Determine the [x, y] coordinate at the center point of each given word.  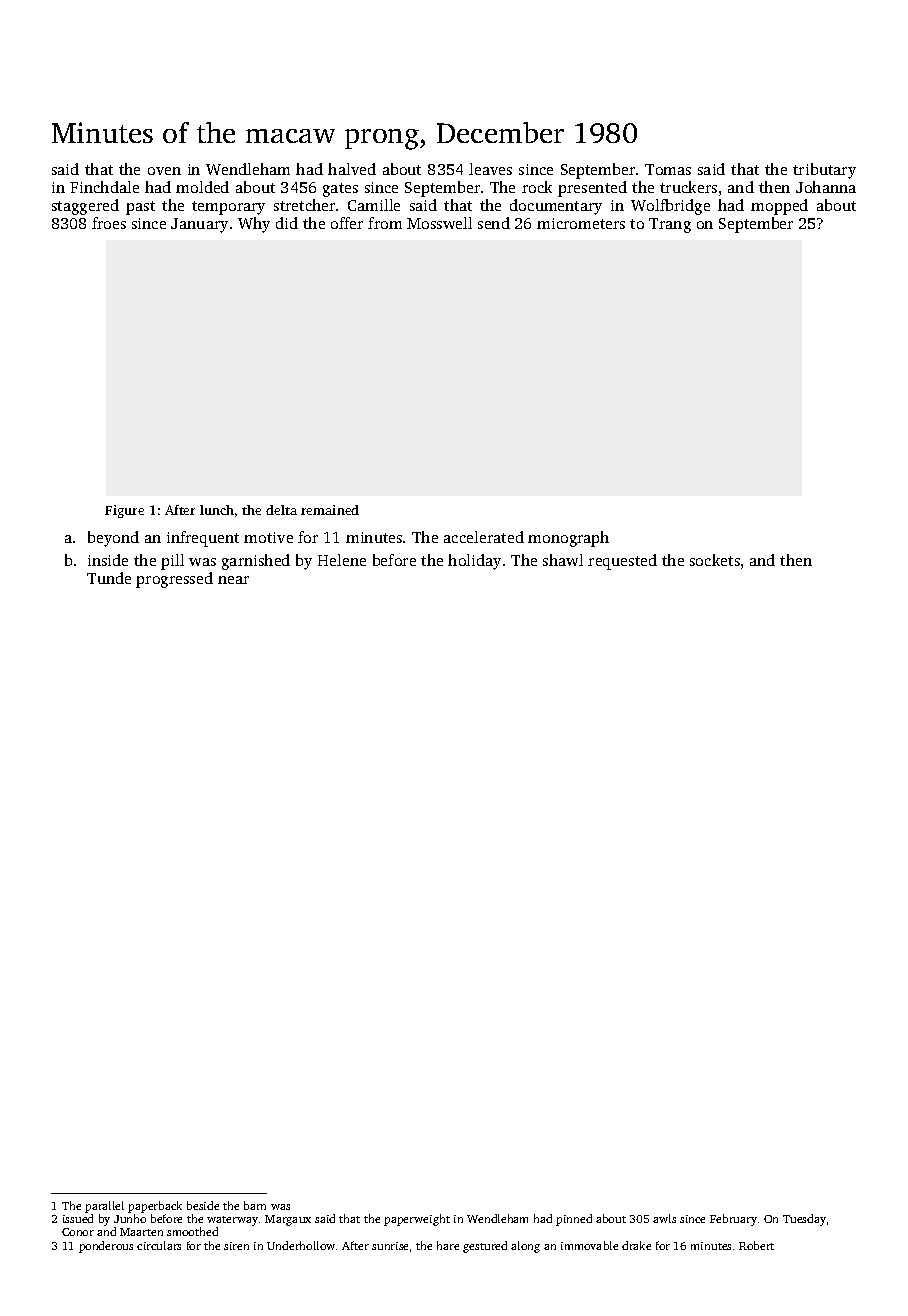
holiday [474, 562]
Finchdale [104, 187]
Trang [670, 225]
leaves [490, 169]
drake [636, 1245]
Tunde [109, 578]
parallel [104, 1207]
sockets [715, 560]
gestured [485, 1247]
